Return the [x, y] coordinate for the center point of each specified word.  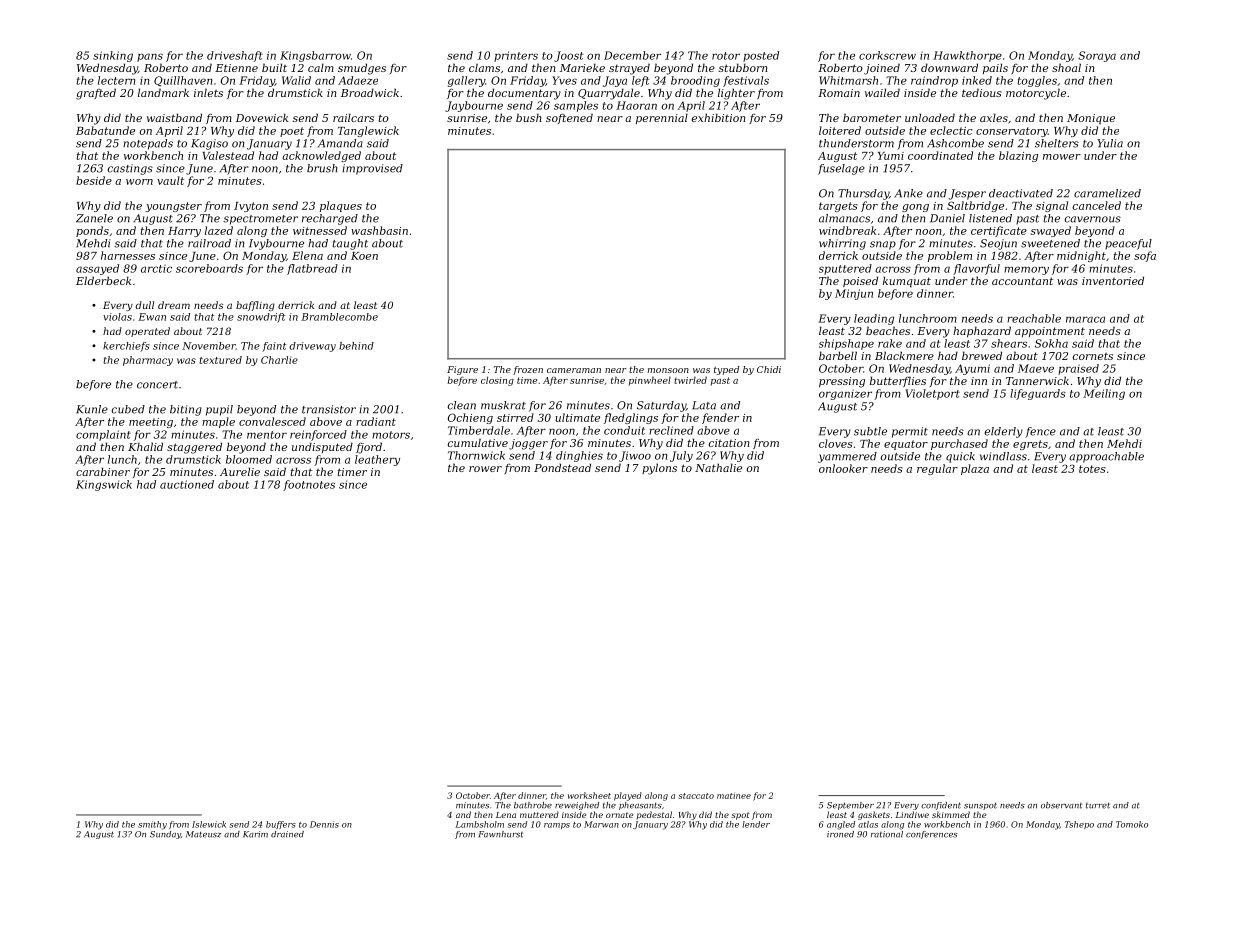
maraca [1085, 319]
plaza [975, 469]
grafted [96, 94]
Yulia [1110, 143]
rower [485, 469]
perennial [662, 118]
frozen [528, 370]
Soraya [1097, 56]
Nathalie [718, 467]
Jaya [615, 81]
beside [94, 180]
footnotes [309, 485]
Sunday [165, 835]
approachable [1106, 457]
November [209, 346]
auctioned [187, 484]
